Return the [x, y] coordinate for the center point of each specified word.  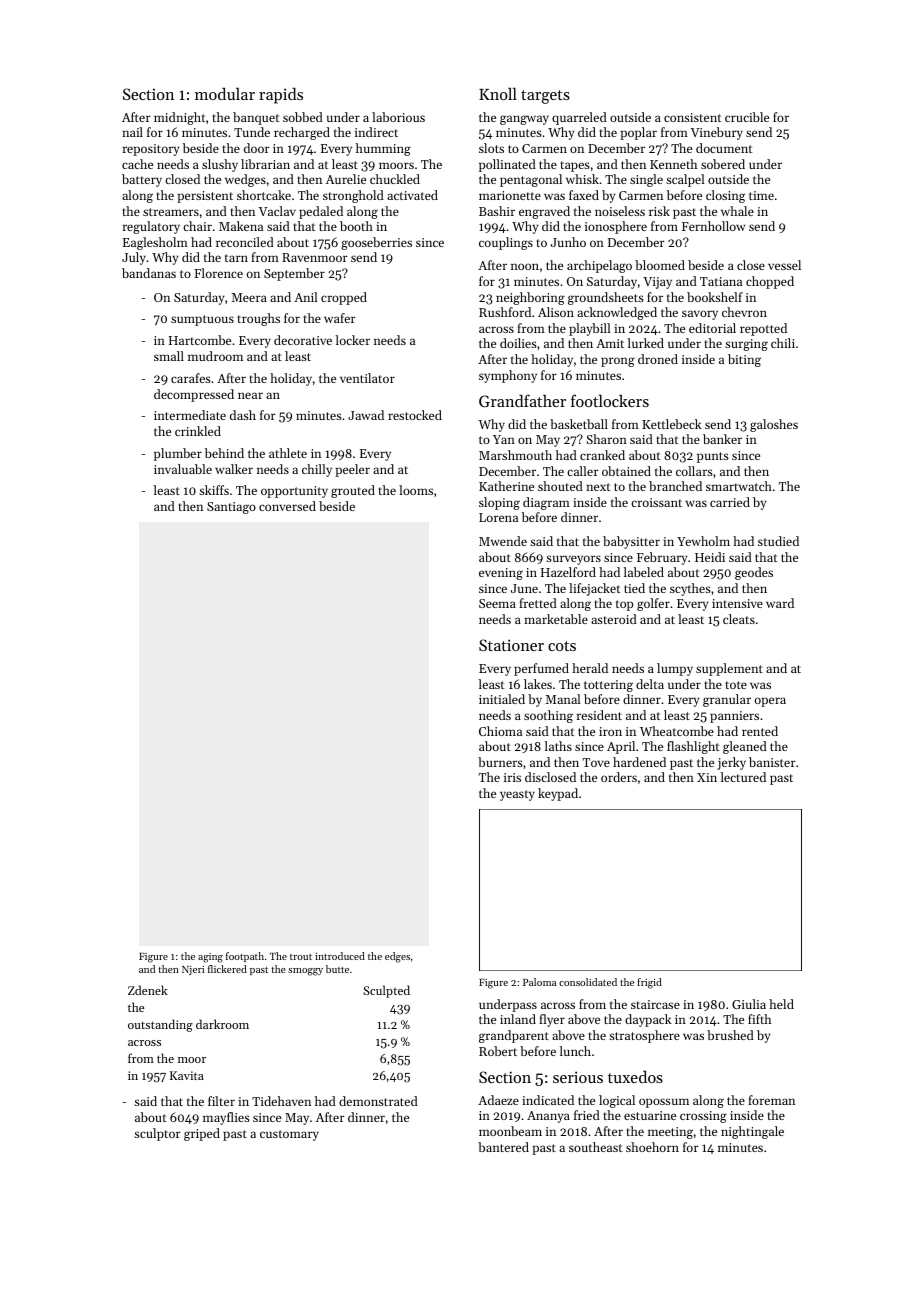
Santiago [231, 508]
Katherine [506, 486]
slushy [220, 165]
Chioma [500, 731]
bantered [503, 1147]
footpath [245, 957]
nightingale [752, 1132]
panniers [734, 717]
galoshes [774, 425]
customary [289, 1135]
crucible [747, 117]
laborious [398, 117]
